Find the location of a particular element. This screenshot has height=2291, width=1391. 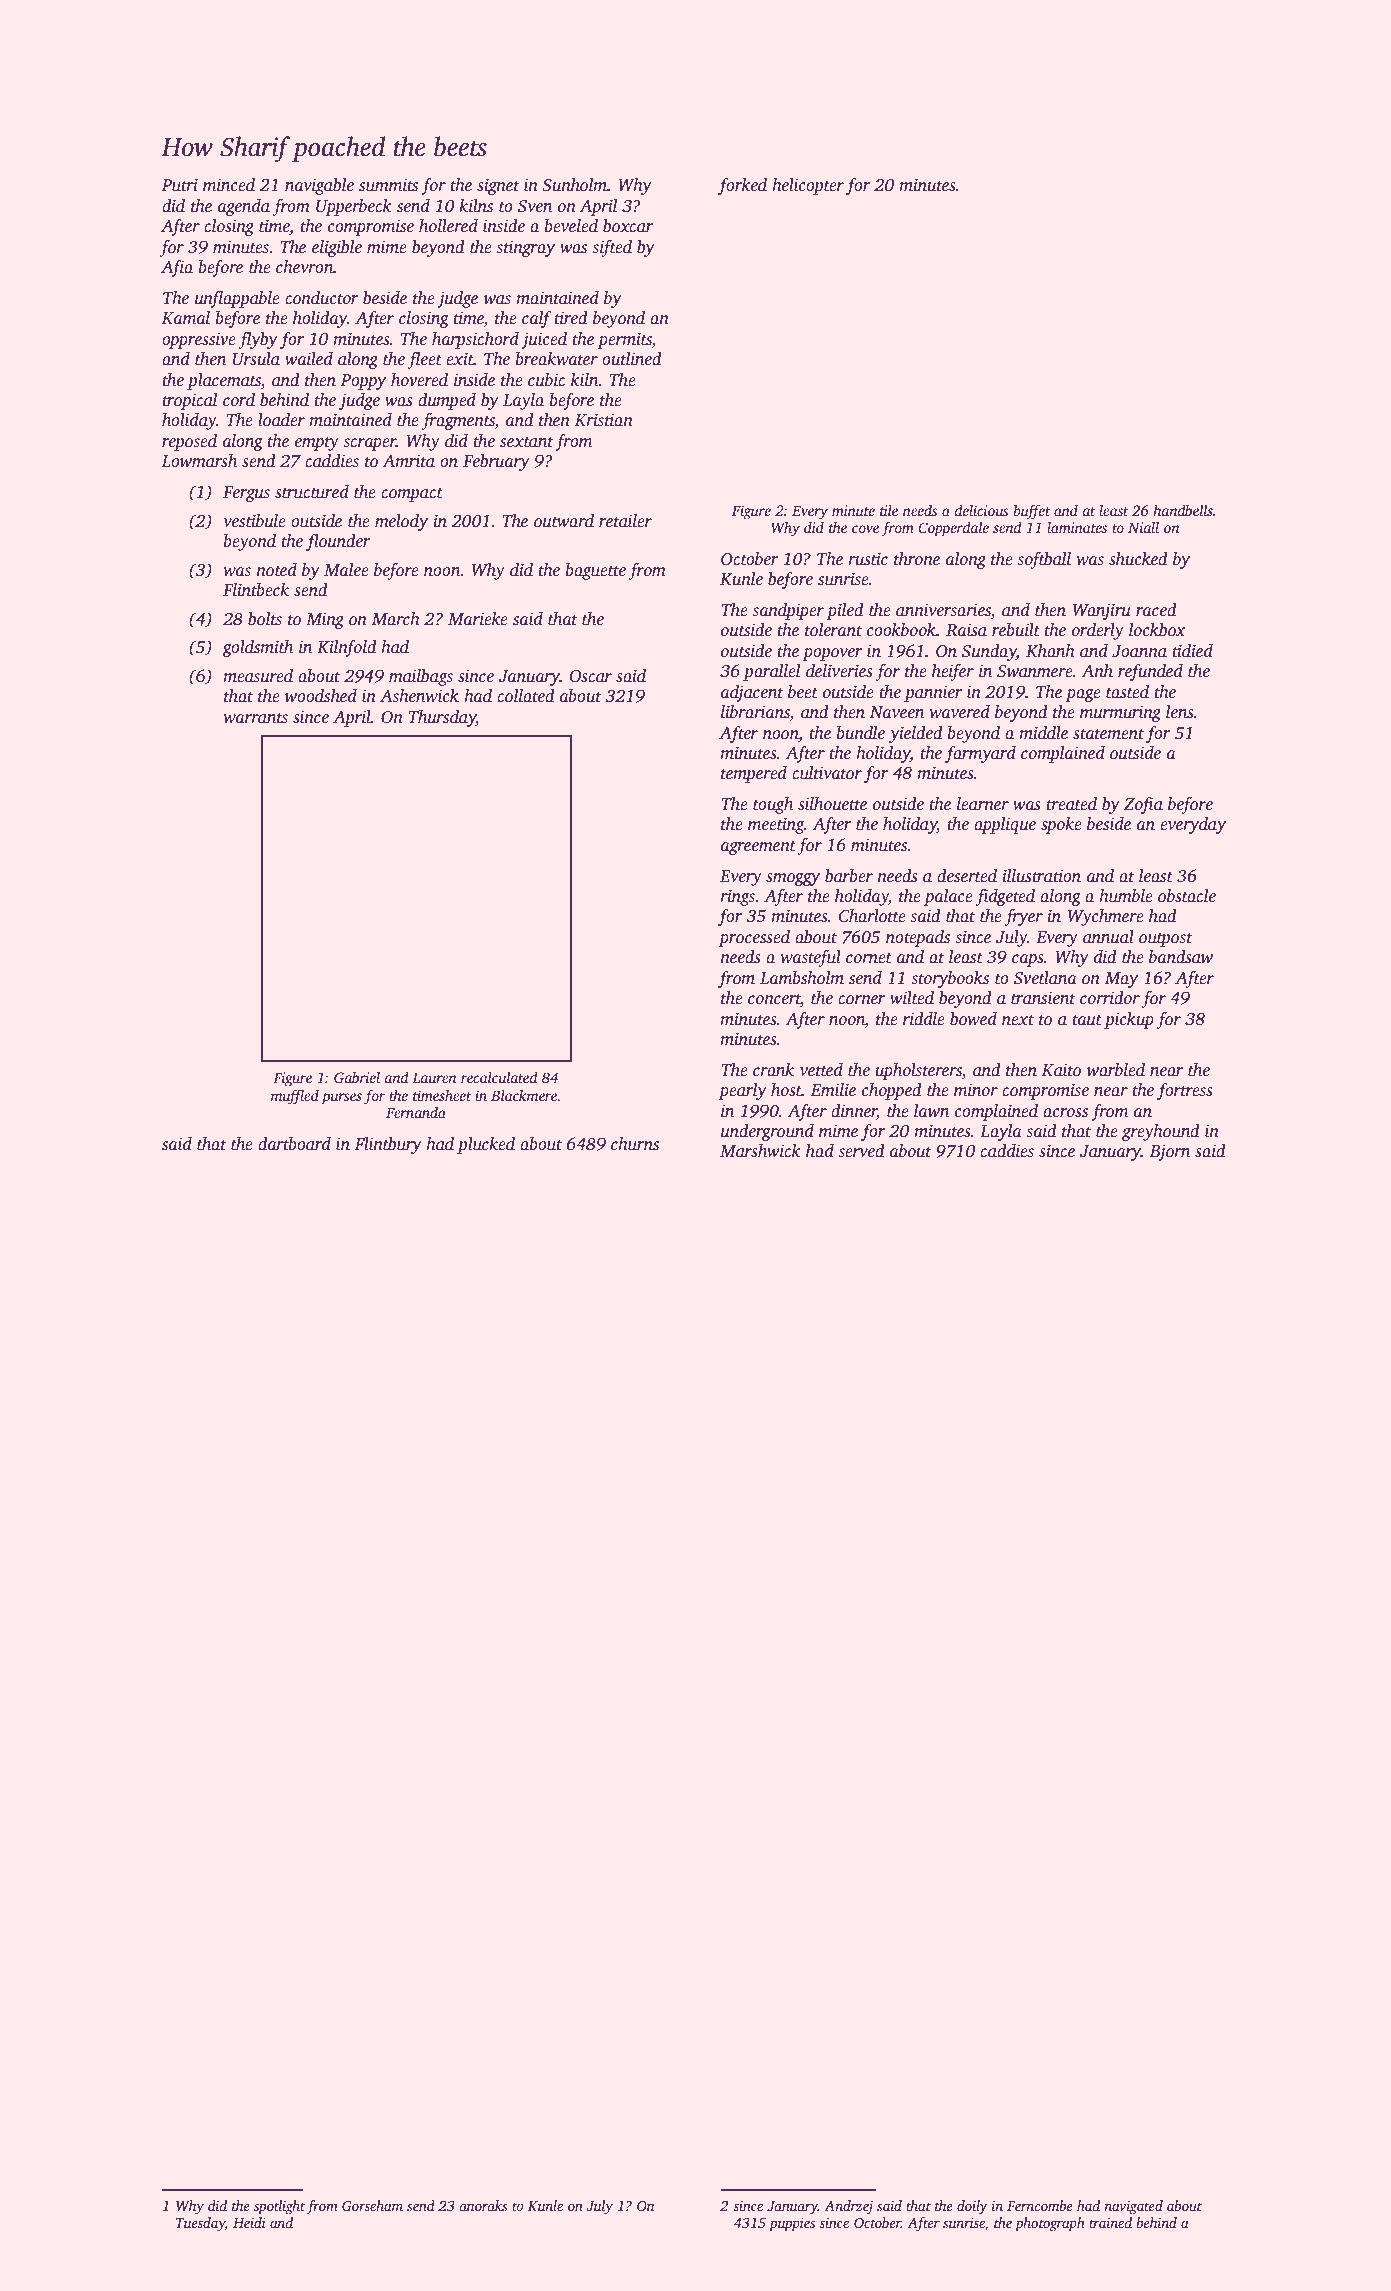

Gabriel is located at coordinates (357, 1077).
